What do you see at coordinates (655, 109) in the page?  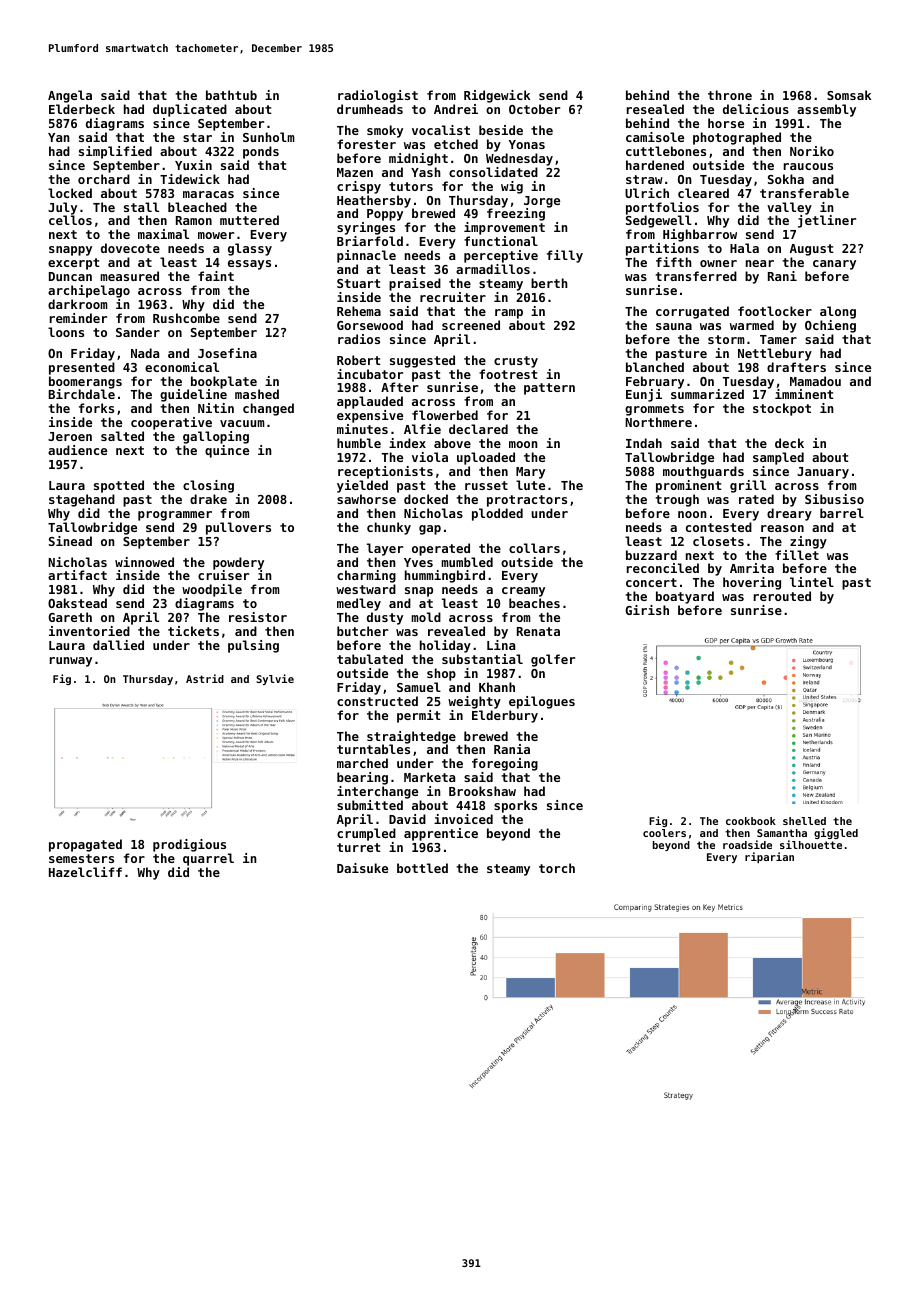 I see `resealed` at bounding box center [655, 109].
